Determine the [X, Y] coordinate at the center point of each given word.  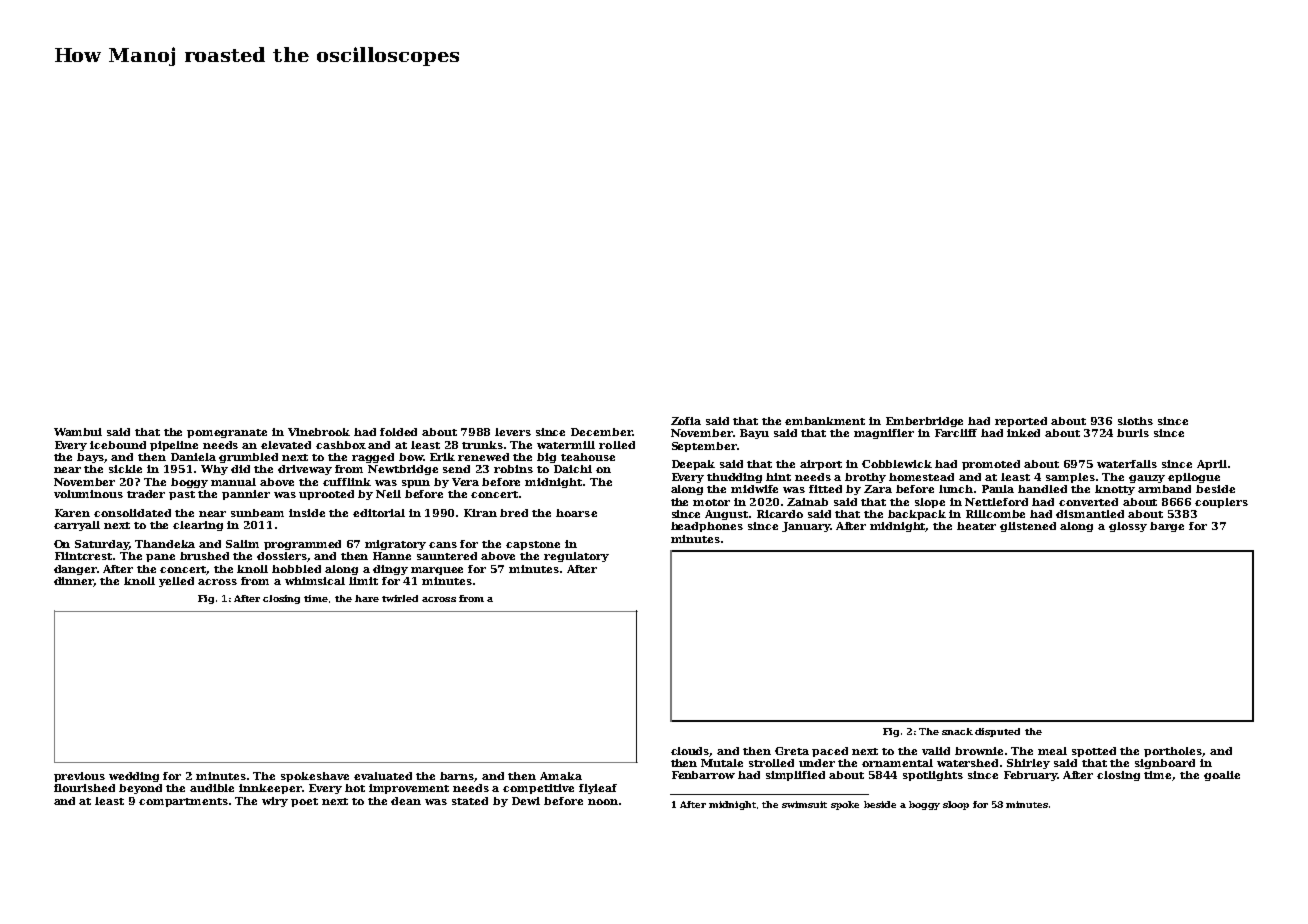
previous [79, 777]
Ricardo [780, 514]
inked [1023, 433]
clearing [198, 526]
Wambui [78, 432]
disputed [997, 732]
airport [821, 465]
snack [957, 731]
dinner [74, 582]
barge [1167, 527]
